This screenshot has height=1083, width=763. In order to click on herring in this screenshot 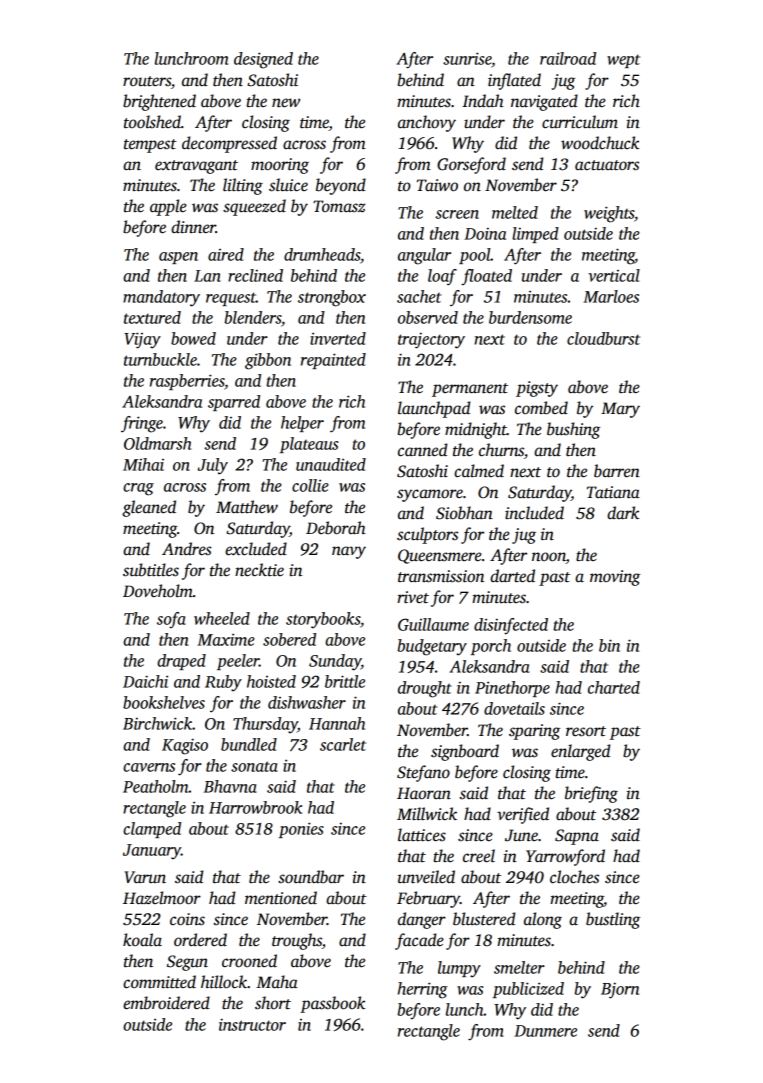, I will do `click(423, 990)`.
